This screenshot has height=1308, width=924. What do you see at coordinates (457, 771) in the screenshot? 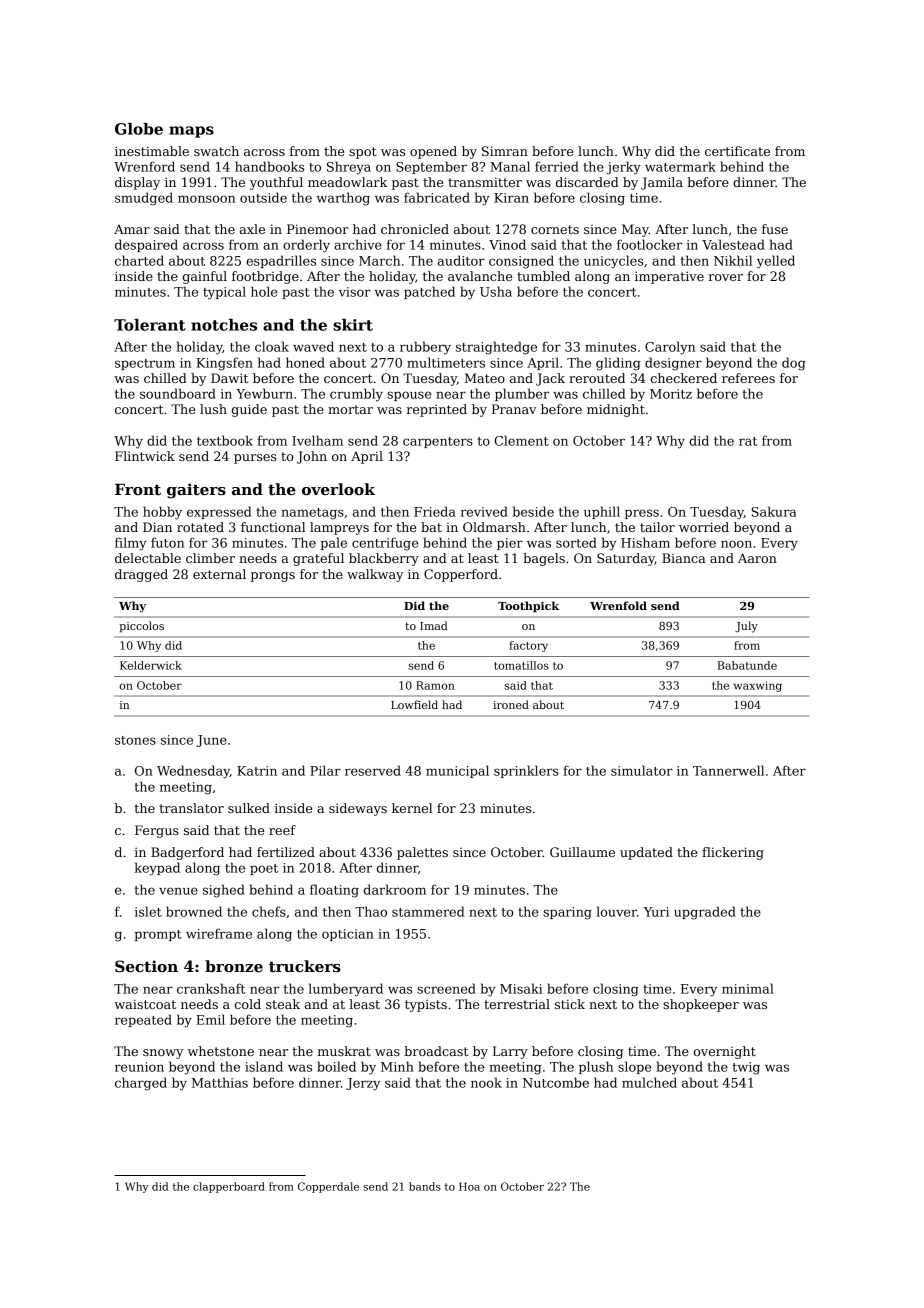
I see `municipal` at bounding box center [457, 771].
